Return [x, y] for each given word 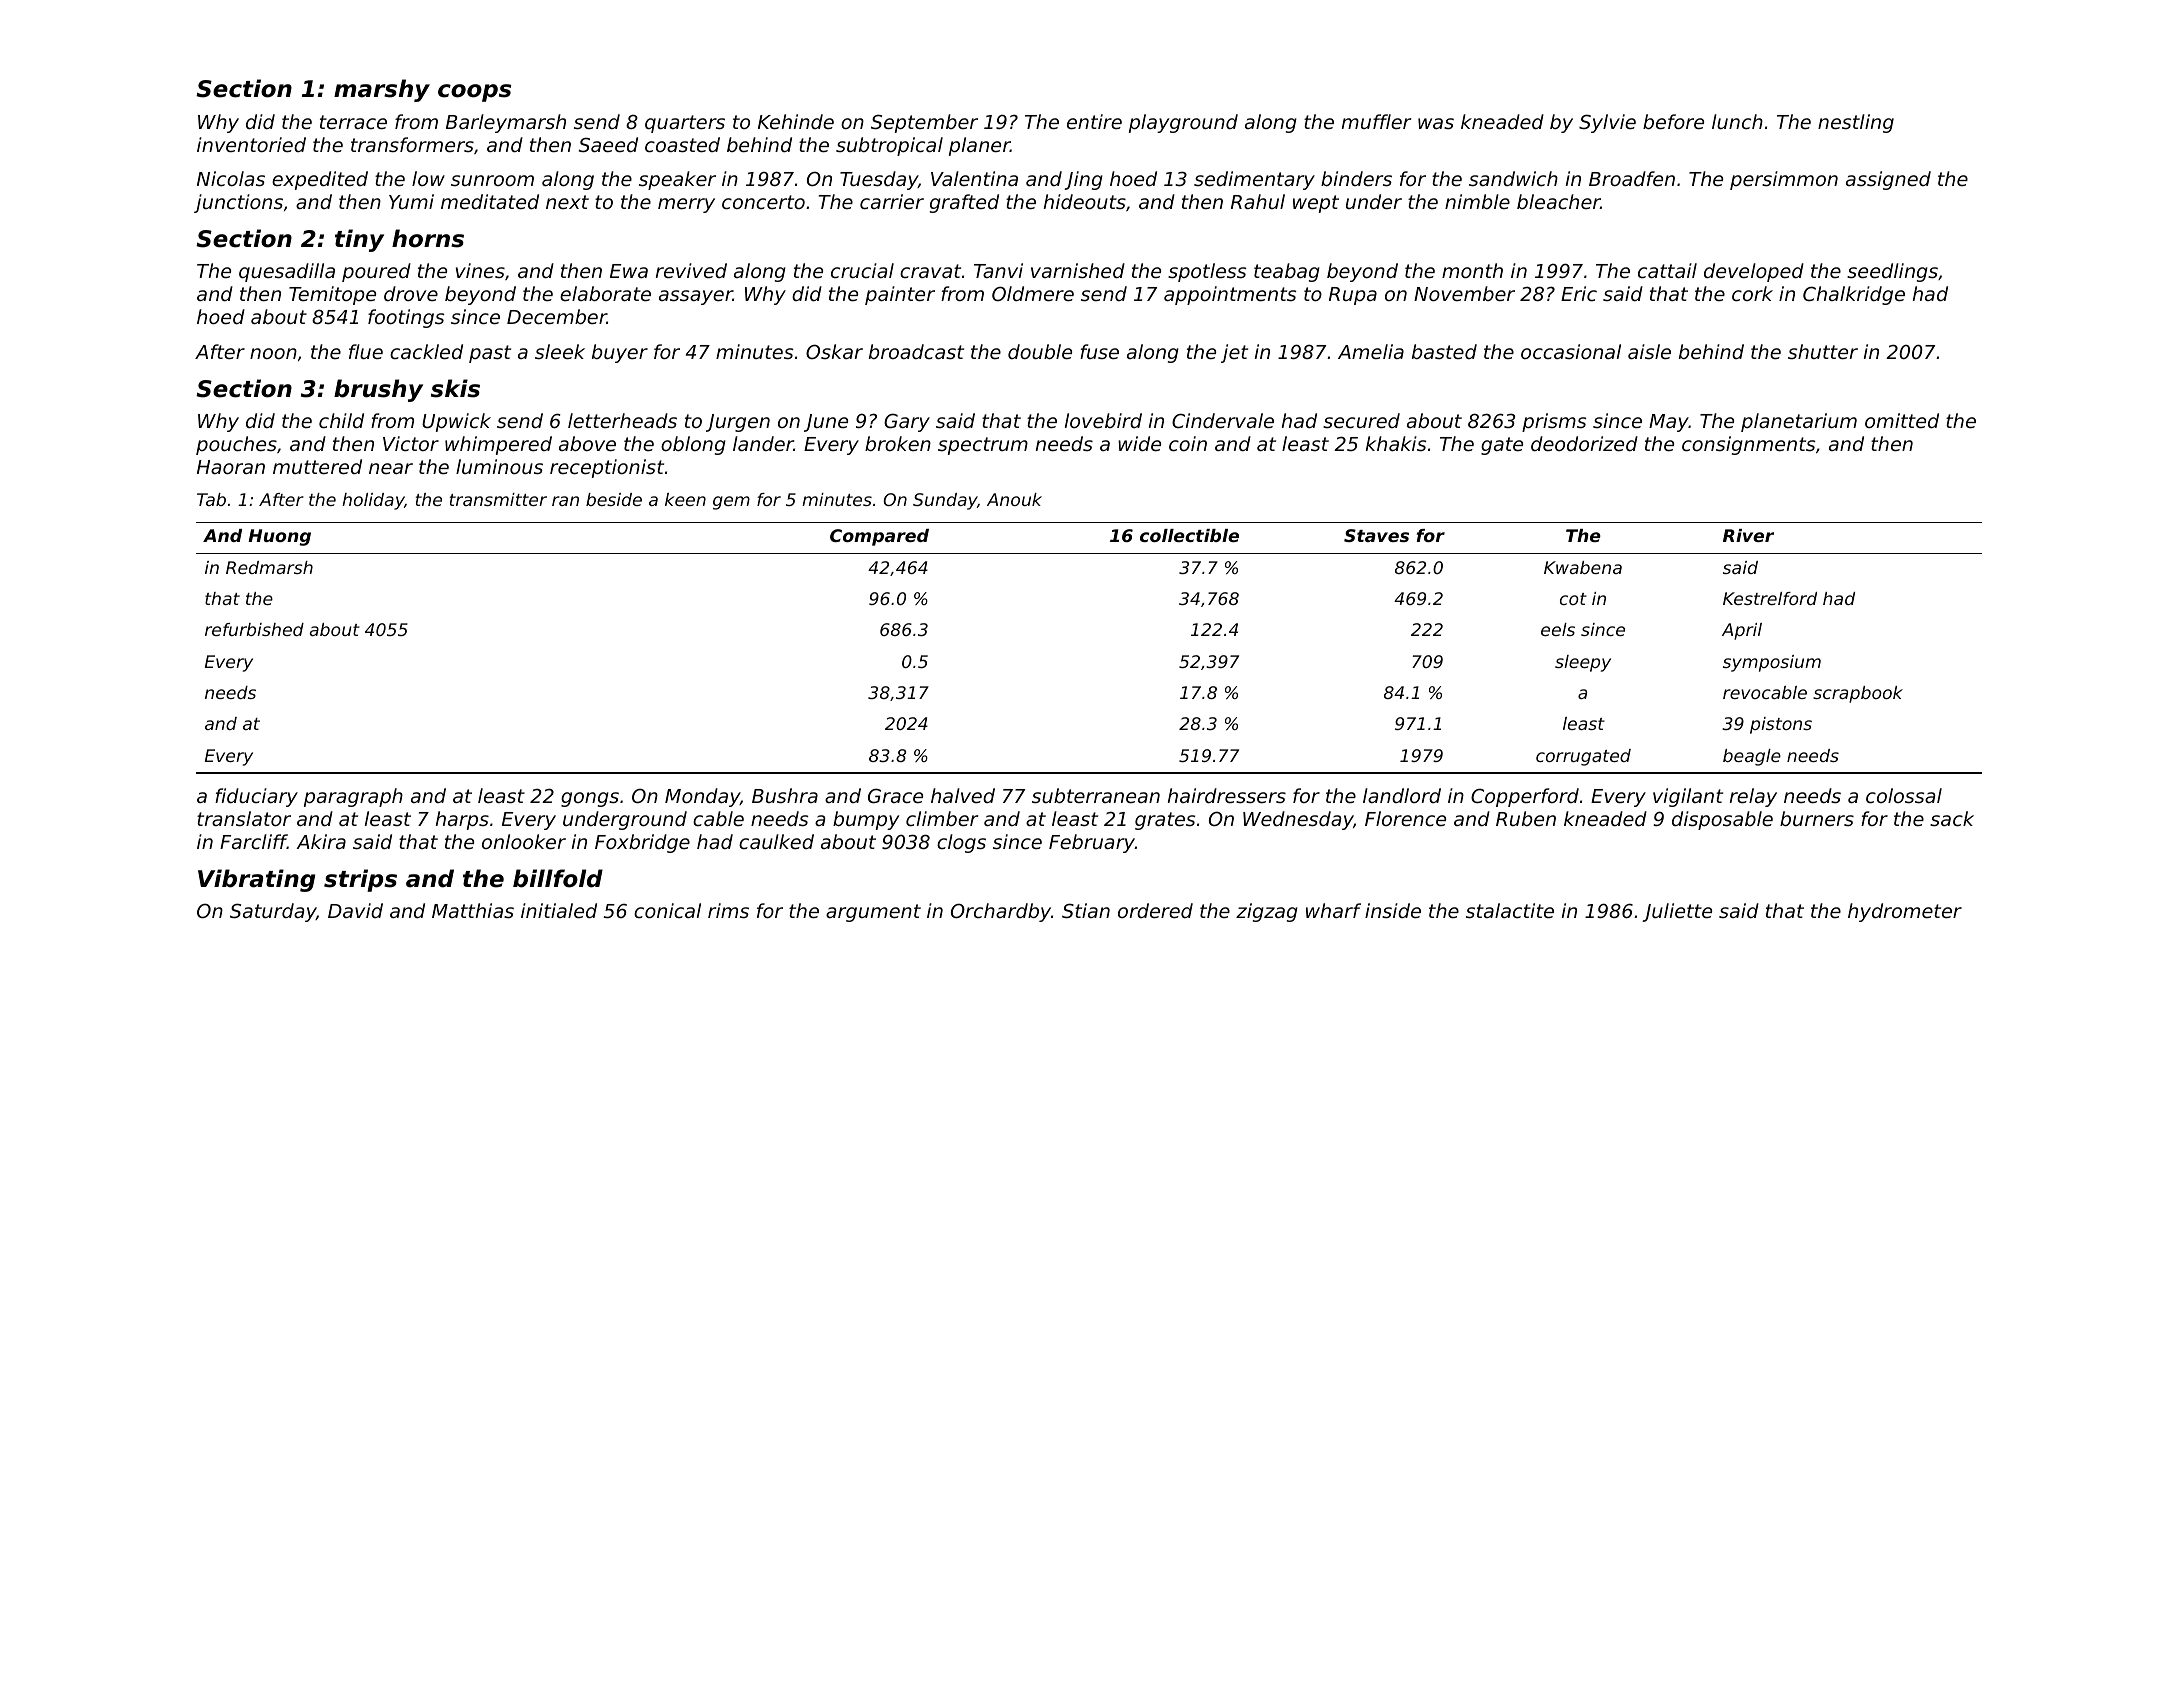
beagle [1752, 757]
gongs [590, 799]
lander [763, 443]
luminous [499, 466]
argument [873, 913]
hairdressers [1227, 795]
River [1748, 535]
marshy [382, 90]
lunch [1737, 121]
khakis [1396, 443]
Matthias [473, 910]
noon [273, 353]
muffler [1376, 121]
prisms [1554, 422]
